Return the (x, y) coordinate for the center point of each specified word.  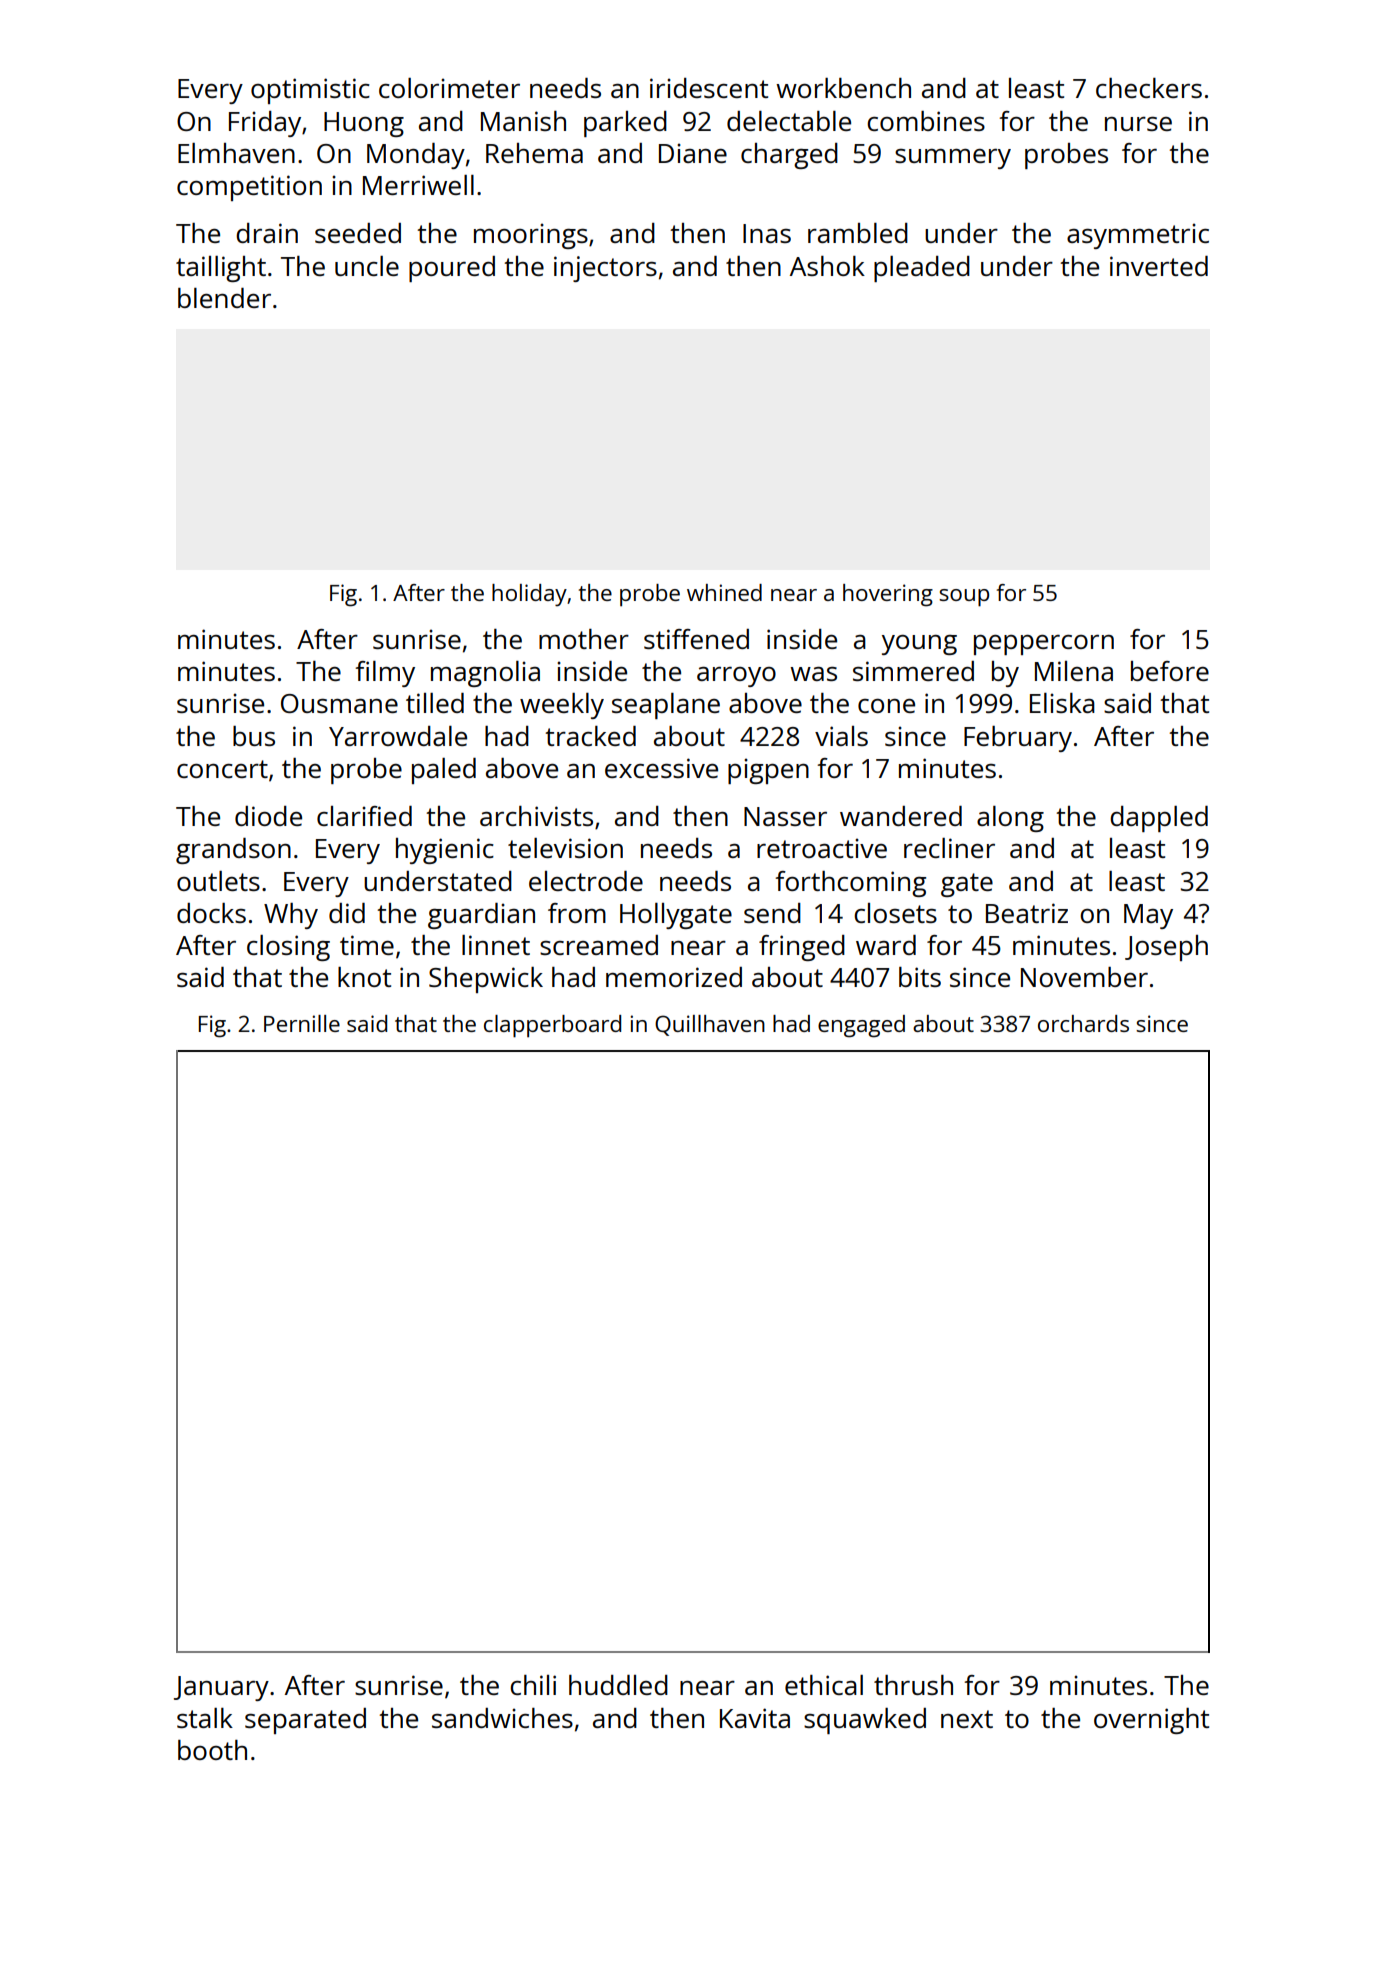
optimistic (310, 91)
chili (533, 1685)
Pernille (302, 1023)
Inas (767, 233)
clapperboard (552, 1026)
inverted (1159, 266)
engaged (861, 1026)
